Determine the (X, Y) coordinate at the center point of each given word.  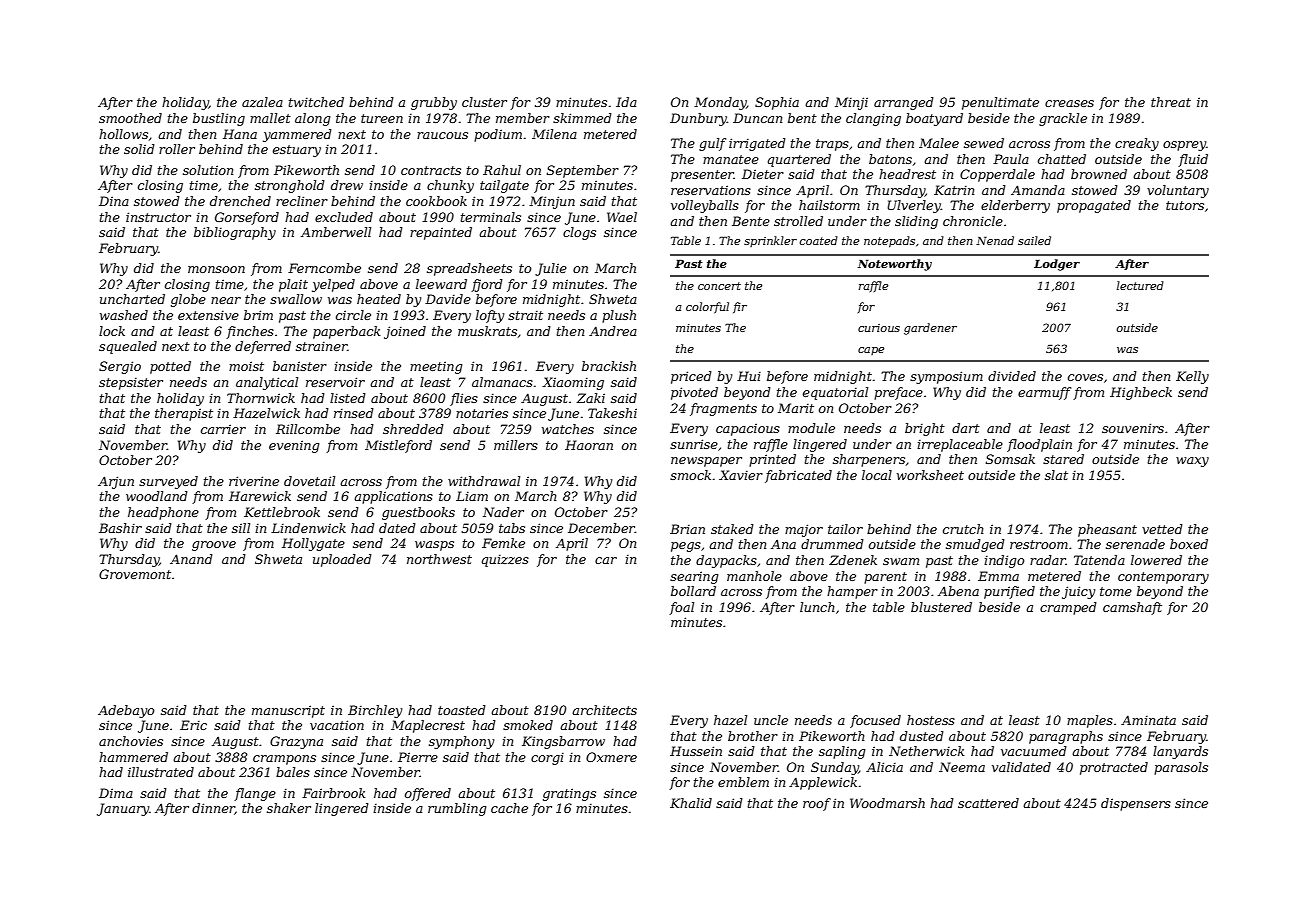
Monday (720, 103)
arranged (904, 103)
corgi (547, 759)
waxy (1192, 462)
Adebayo (126, 711)
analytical (267, 383)
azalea (262, 102)
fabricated (798, 476)
